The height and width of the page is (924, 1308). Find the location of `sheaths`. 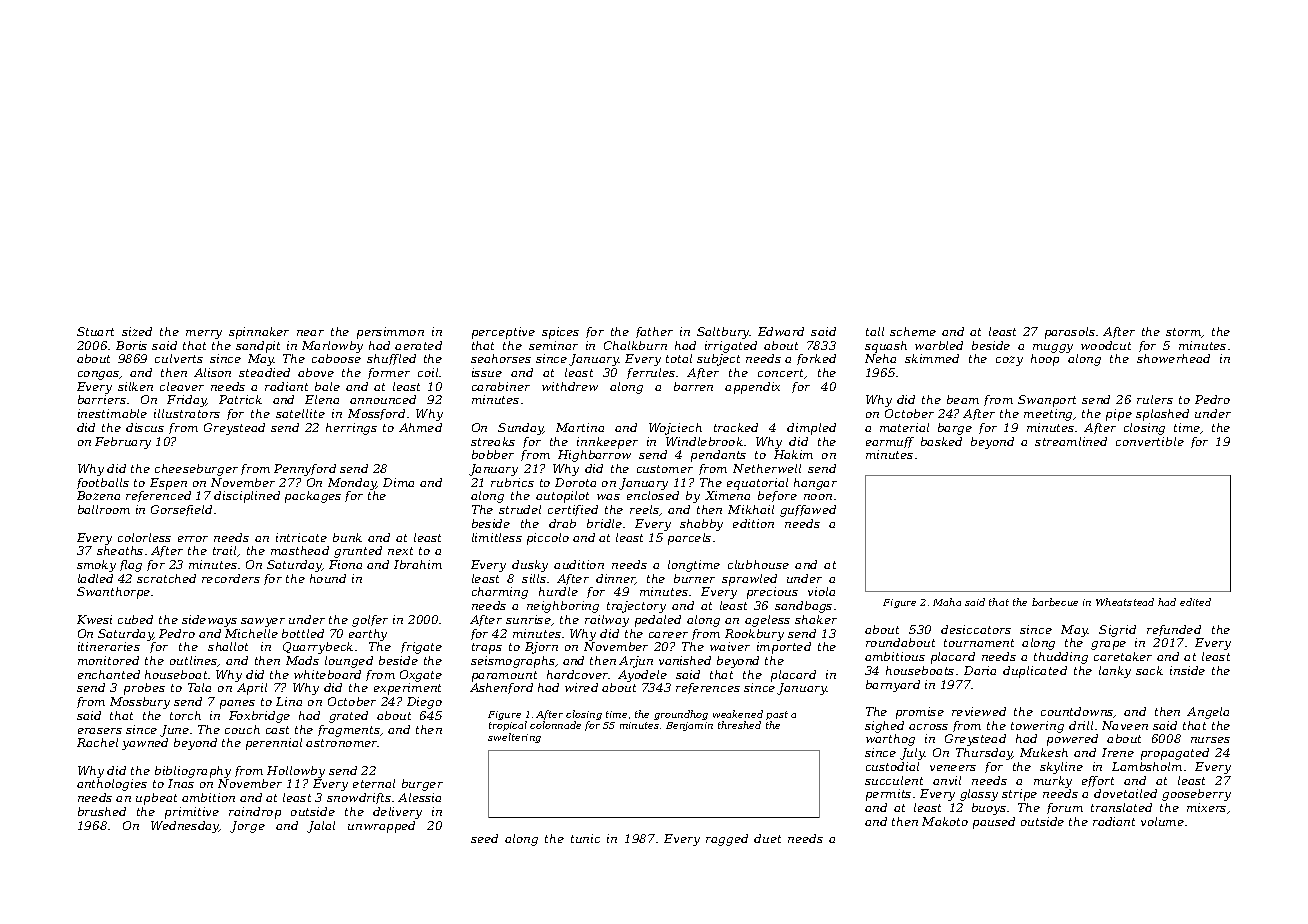

sheaths is located at coordinates (120, 550).
